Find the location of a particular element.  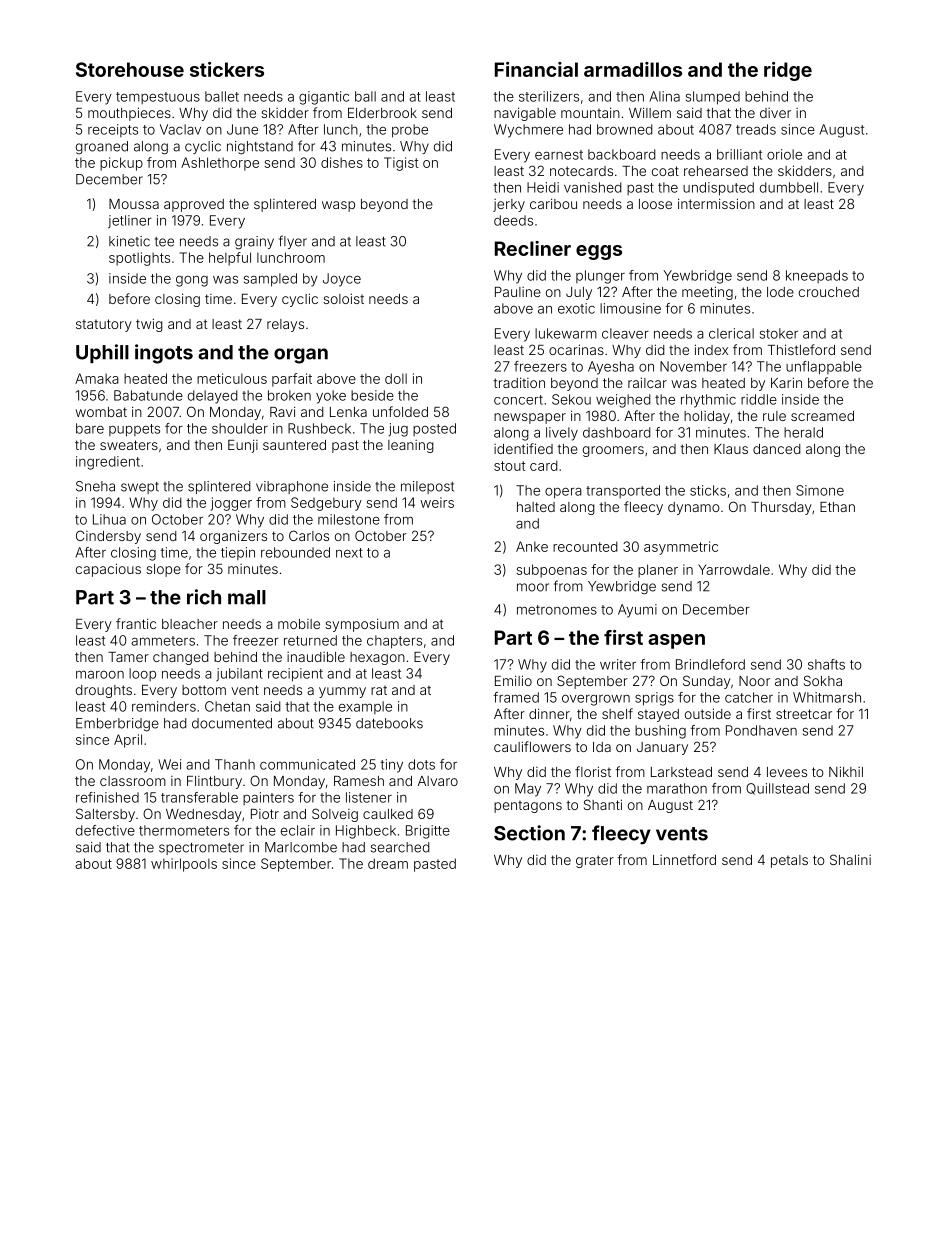

Ethan is located at coordinates (837, 507).
